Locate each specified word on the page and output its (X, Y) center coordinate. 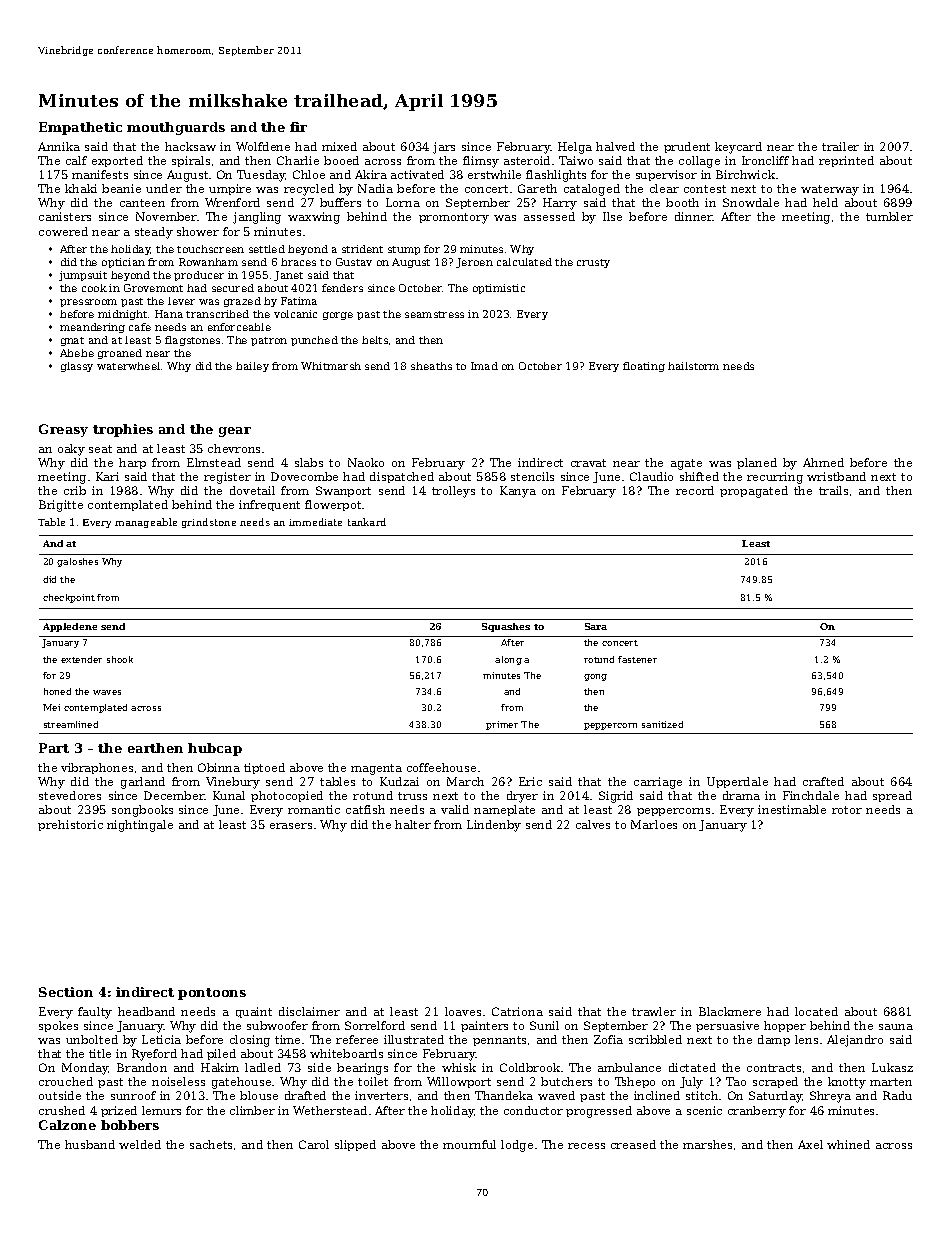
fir (298, 127)
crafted (823, 781)
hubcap (215, 749)
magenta (376, 769)
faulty (95, 1013)
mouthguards (176, 128)
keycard (738, 148)
